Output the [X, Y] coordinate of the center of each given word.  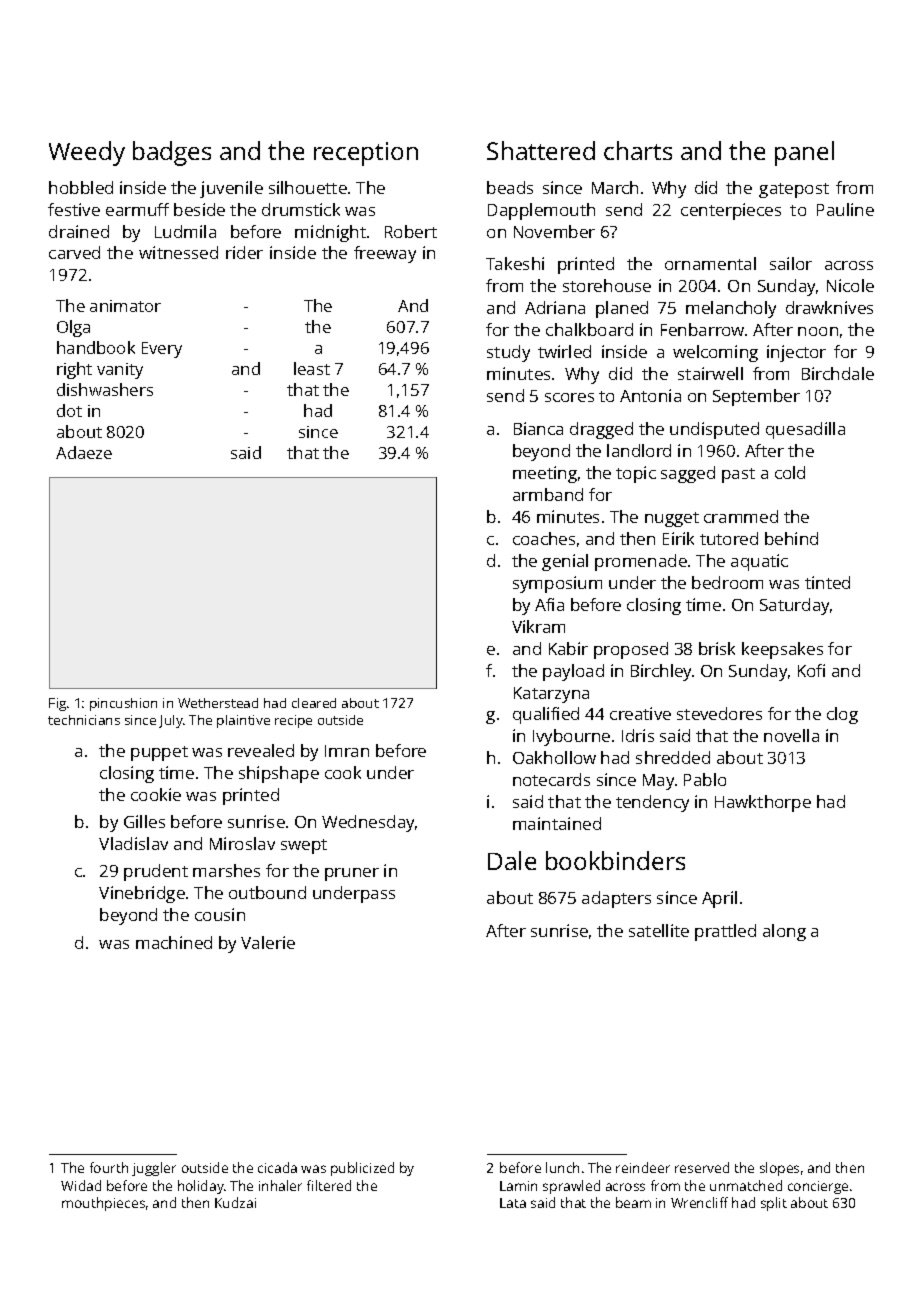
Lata [513, 1203]
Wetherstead [218, 703]
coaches [544, 538]
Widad [81, 1185]
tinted [827, 582]
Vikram [538, 626]
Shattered [541, 150]
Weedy [87, 153]
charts [638, 150]
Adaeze [84, 452]
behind [791, 538]
